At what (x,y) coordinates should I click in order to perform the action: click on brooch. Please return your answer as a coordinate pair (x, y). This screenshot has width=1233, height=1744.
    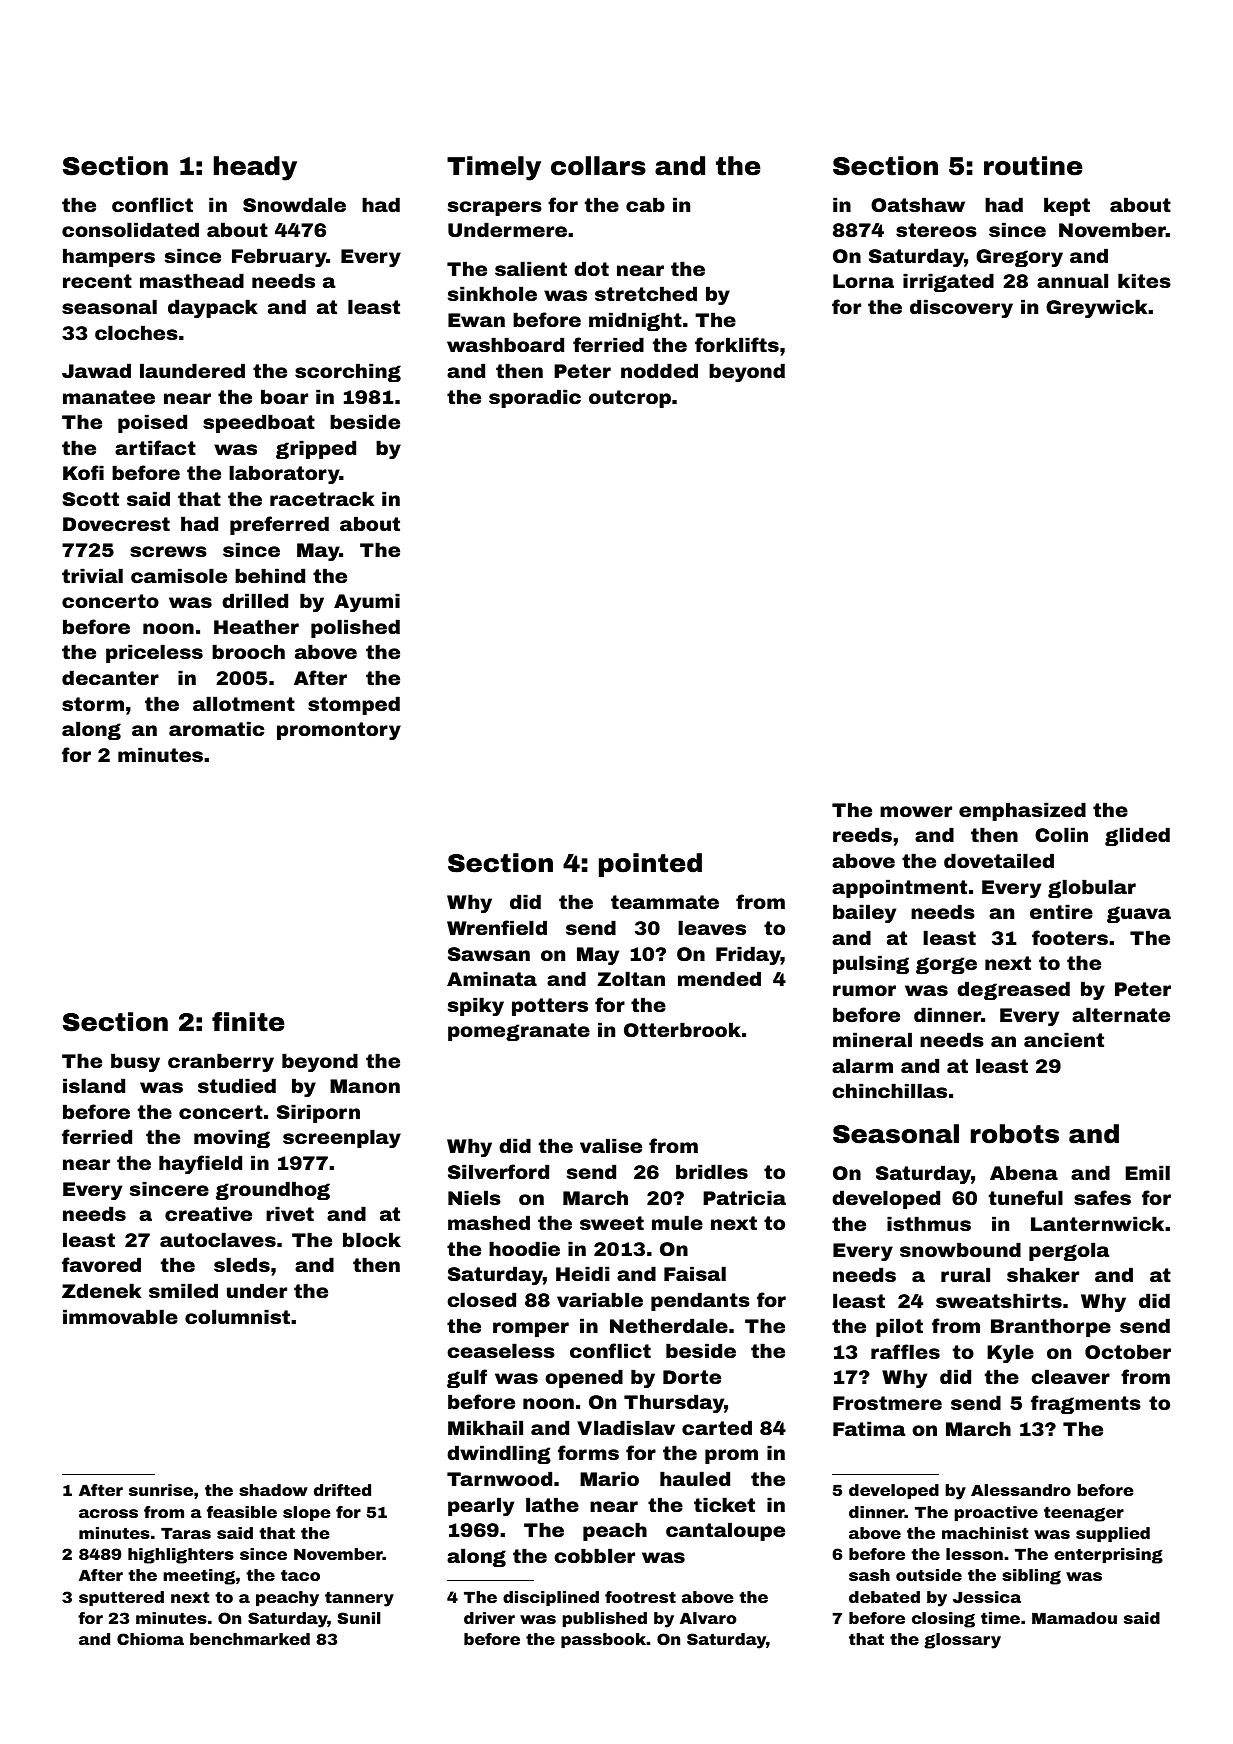
    Looking at the image, I should click on (248, 651).
